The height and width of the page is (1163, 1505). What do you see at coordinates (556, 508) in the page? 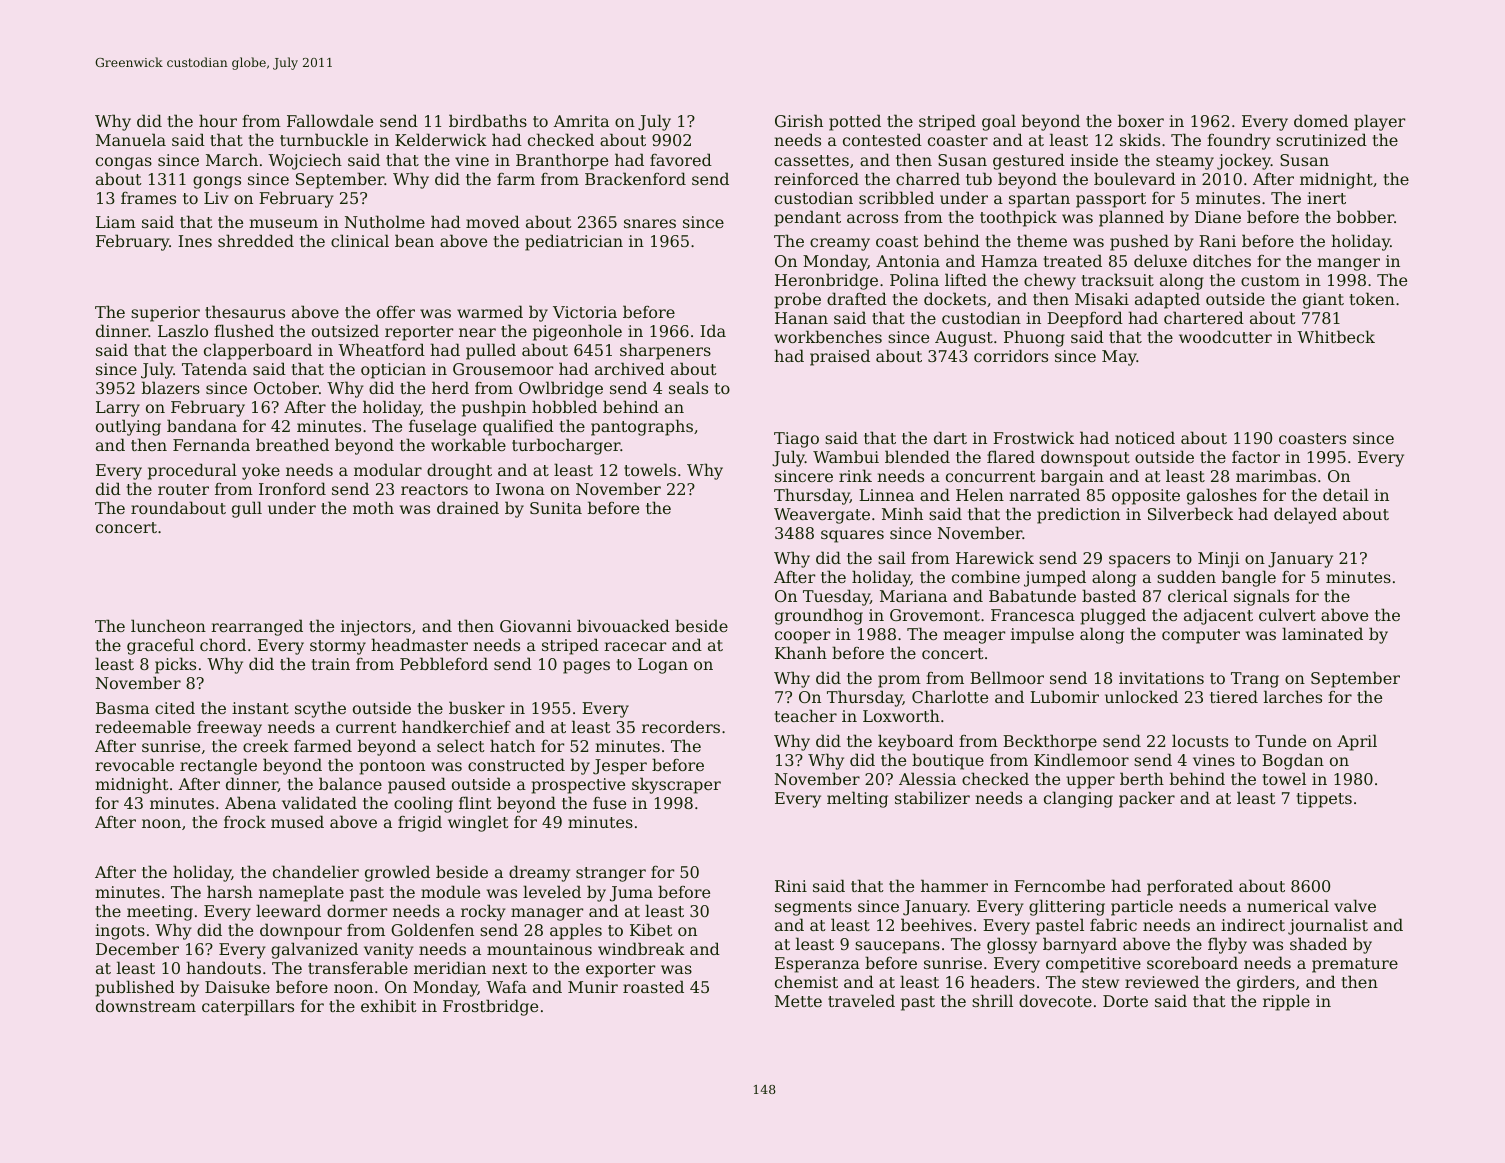
I see `Sunita` at bounding box center [556, 508].
